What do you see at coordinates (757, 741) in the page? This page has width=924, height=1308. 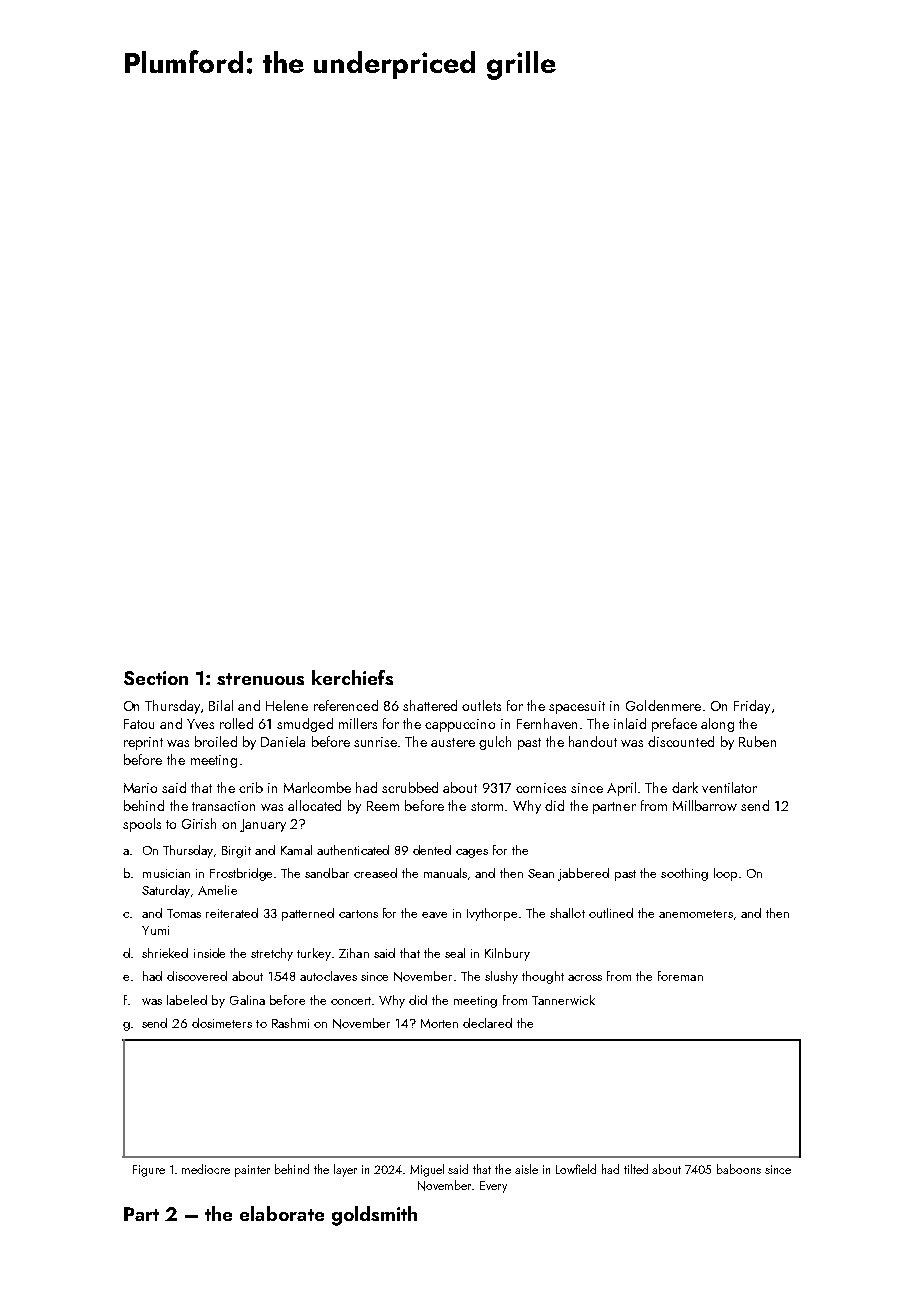 I see `Ruben` at bounding box center [757, 741].
